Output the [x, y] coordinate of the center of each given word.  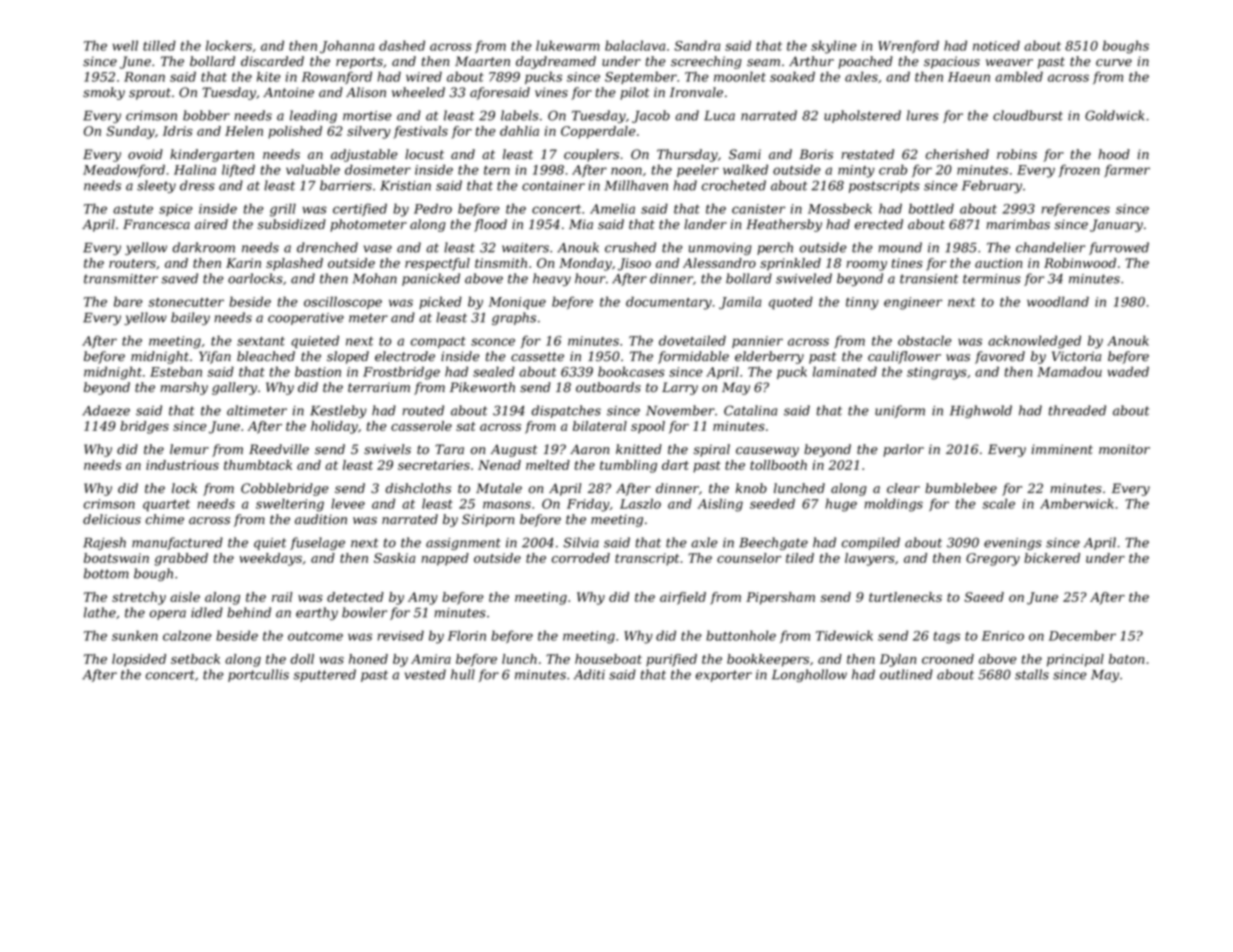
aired [211, 224]
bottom [106, 573]
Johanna [347, 47]
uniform [900, 411]
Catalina [750, 410]
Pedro [433, 208]
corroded [581, 558]
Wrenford [908, 46]
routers [132, 263]
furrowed [1119, 248]
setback [195, 659]
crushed [630, 247]
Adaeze [106, 410]
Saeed [984, 597]
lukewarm [568, 45]
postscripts [884, 187]
